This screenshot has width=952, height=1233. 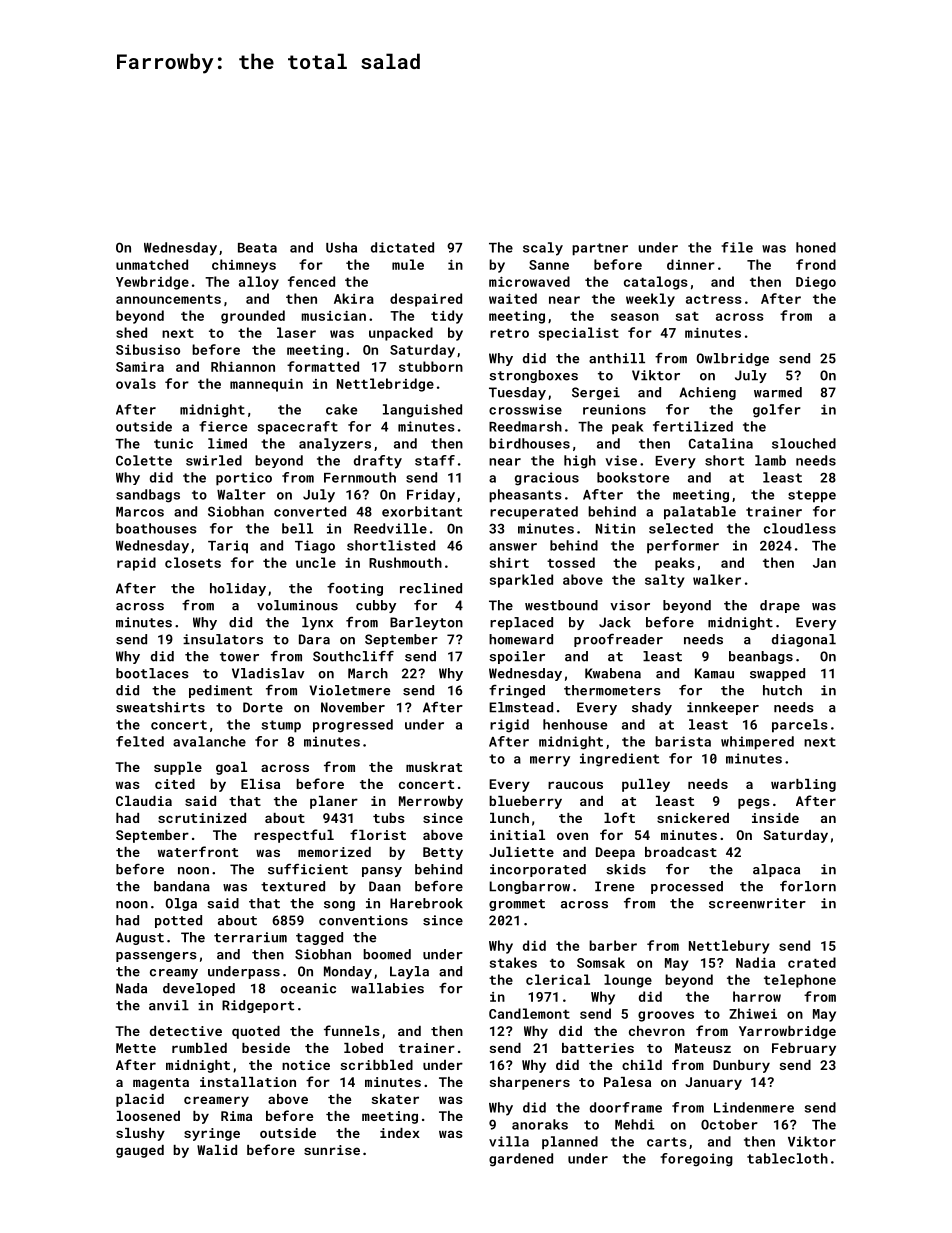 I want to click on tunic, so click(x=173, y=443).
